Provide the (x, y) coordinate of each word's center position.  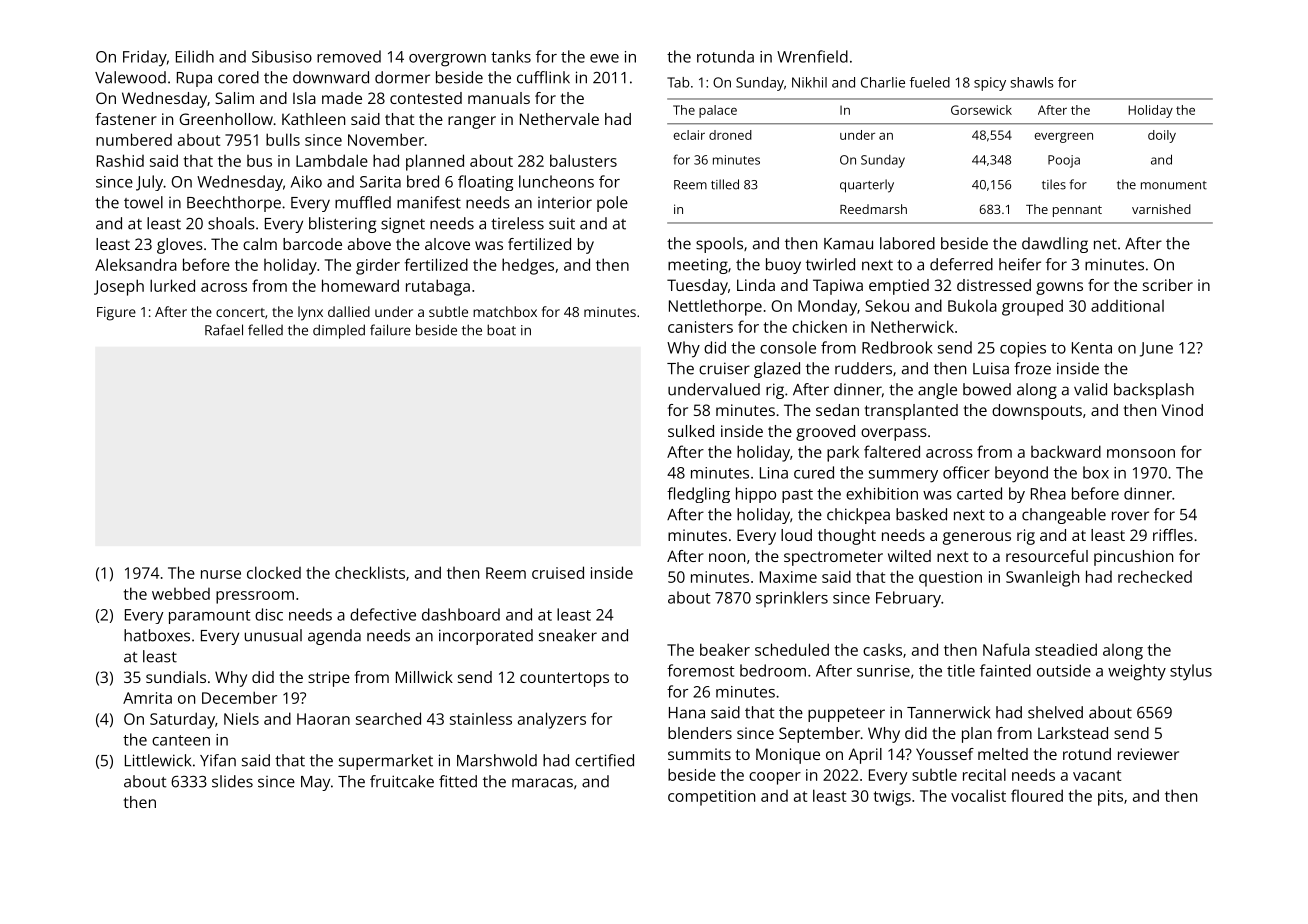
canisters (700, 327)
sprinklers (792, 599)
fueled (930, 82)
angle (937, 391)
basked (921, 514)
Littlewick (158, 760)
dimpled (339, 331)
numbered (134, 139)
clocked (274, 572)
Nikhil (809, 82)
